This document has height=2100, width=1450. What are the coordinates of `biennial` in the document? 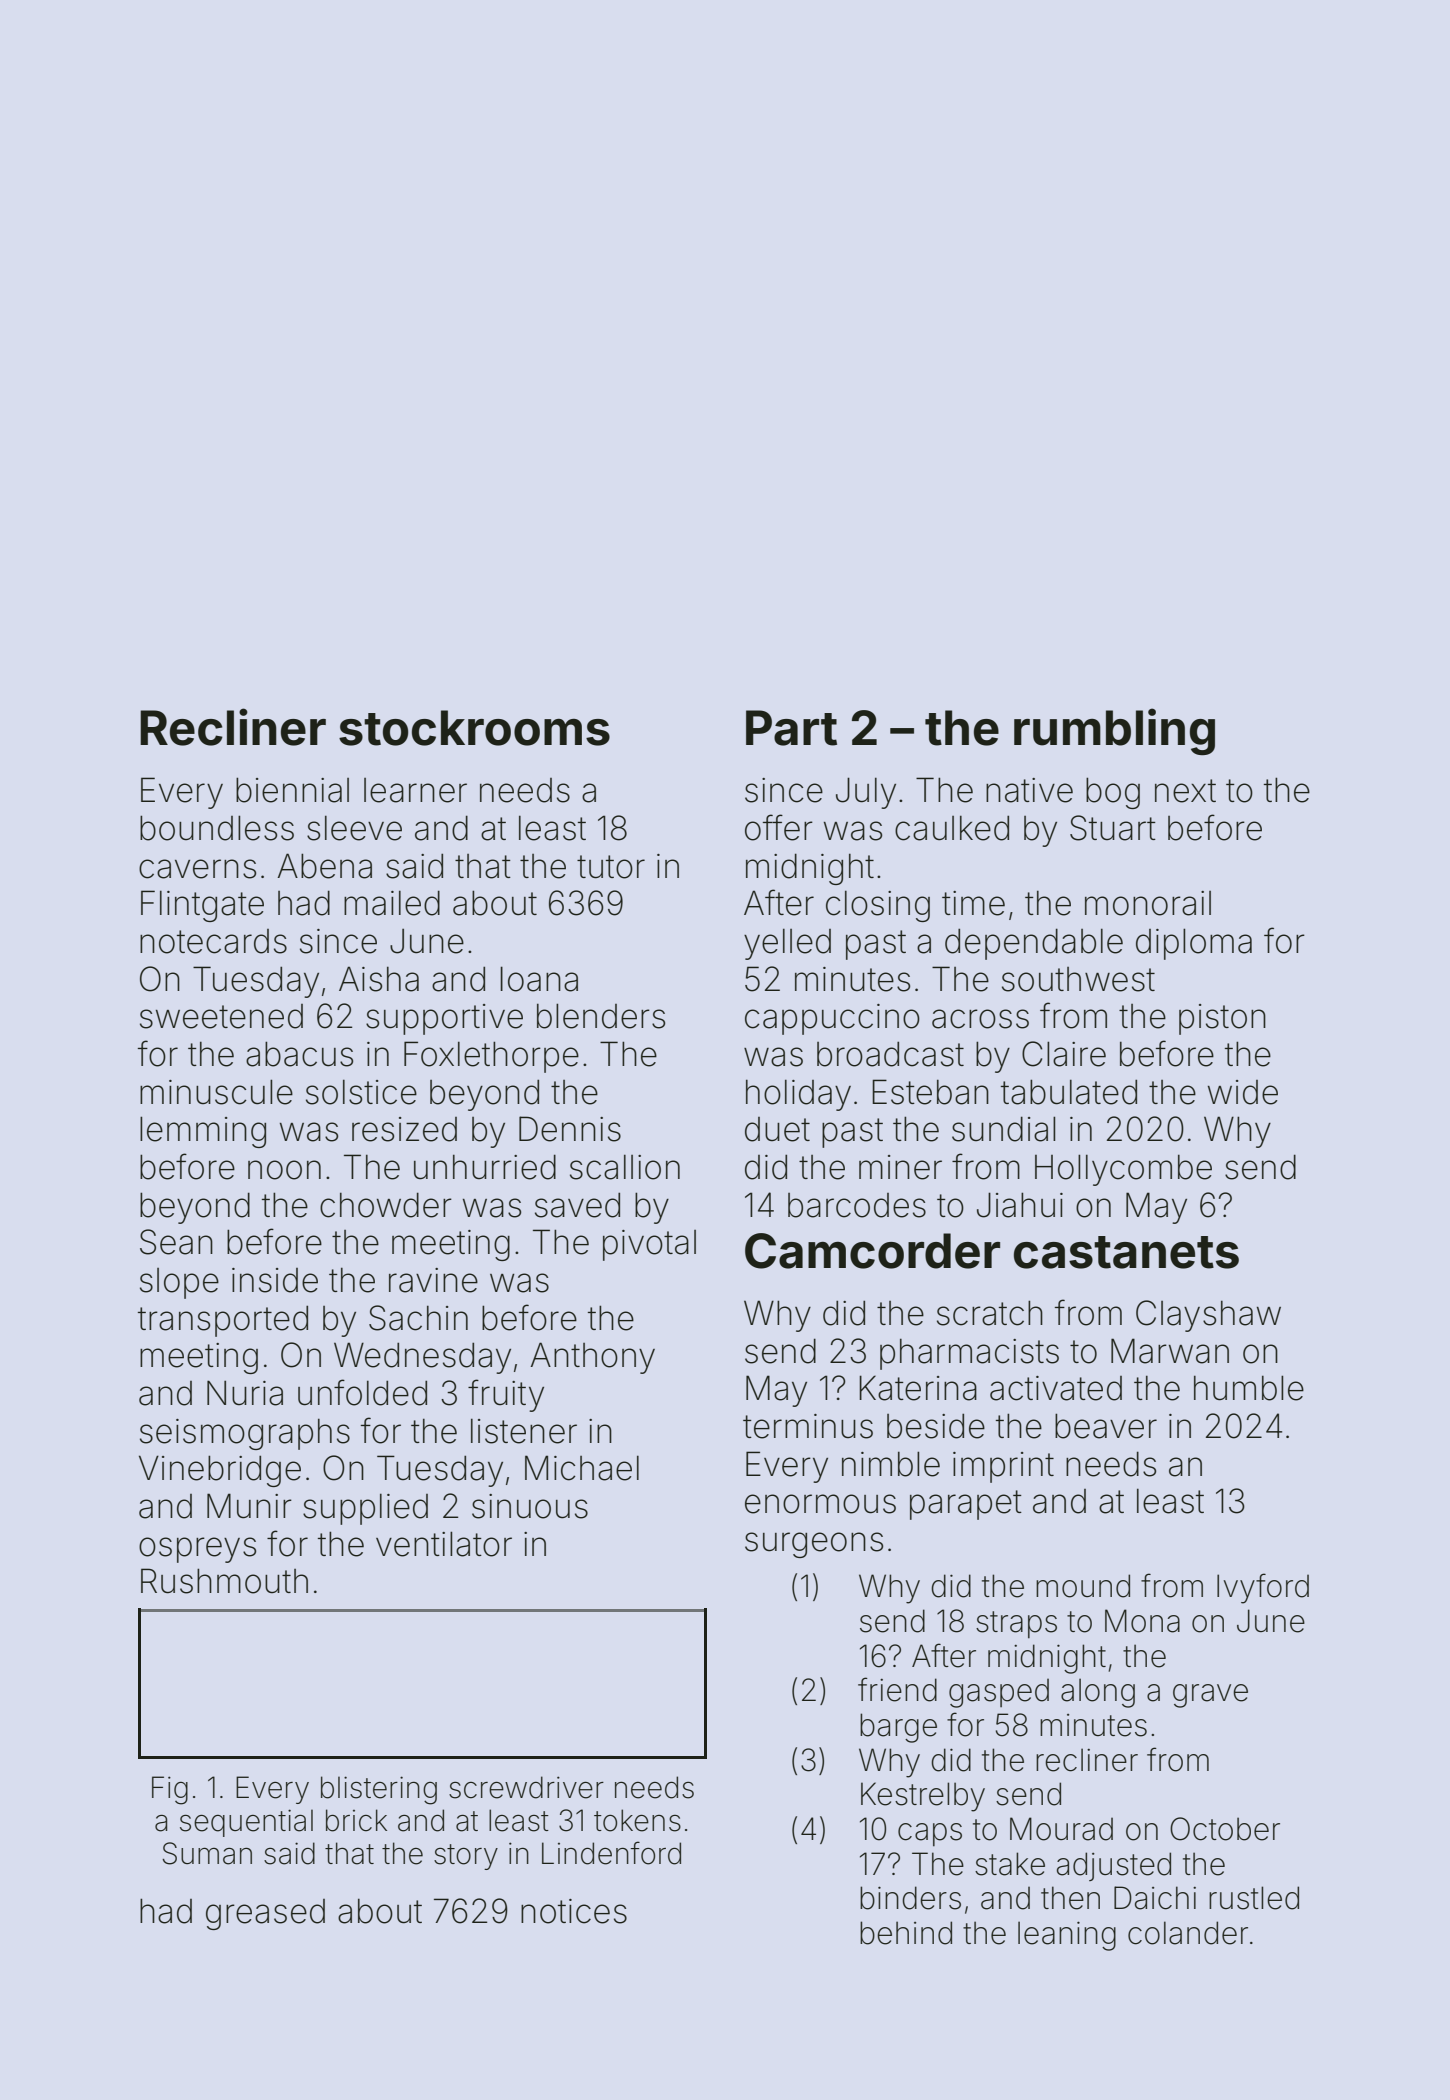 It's located at (292, 790).
